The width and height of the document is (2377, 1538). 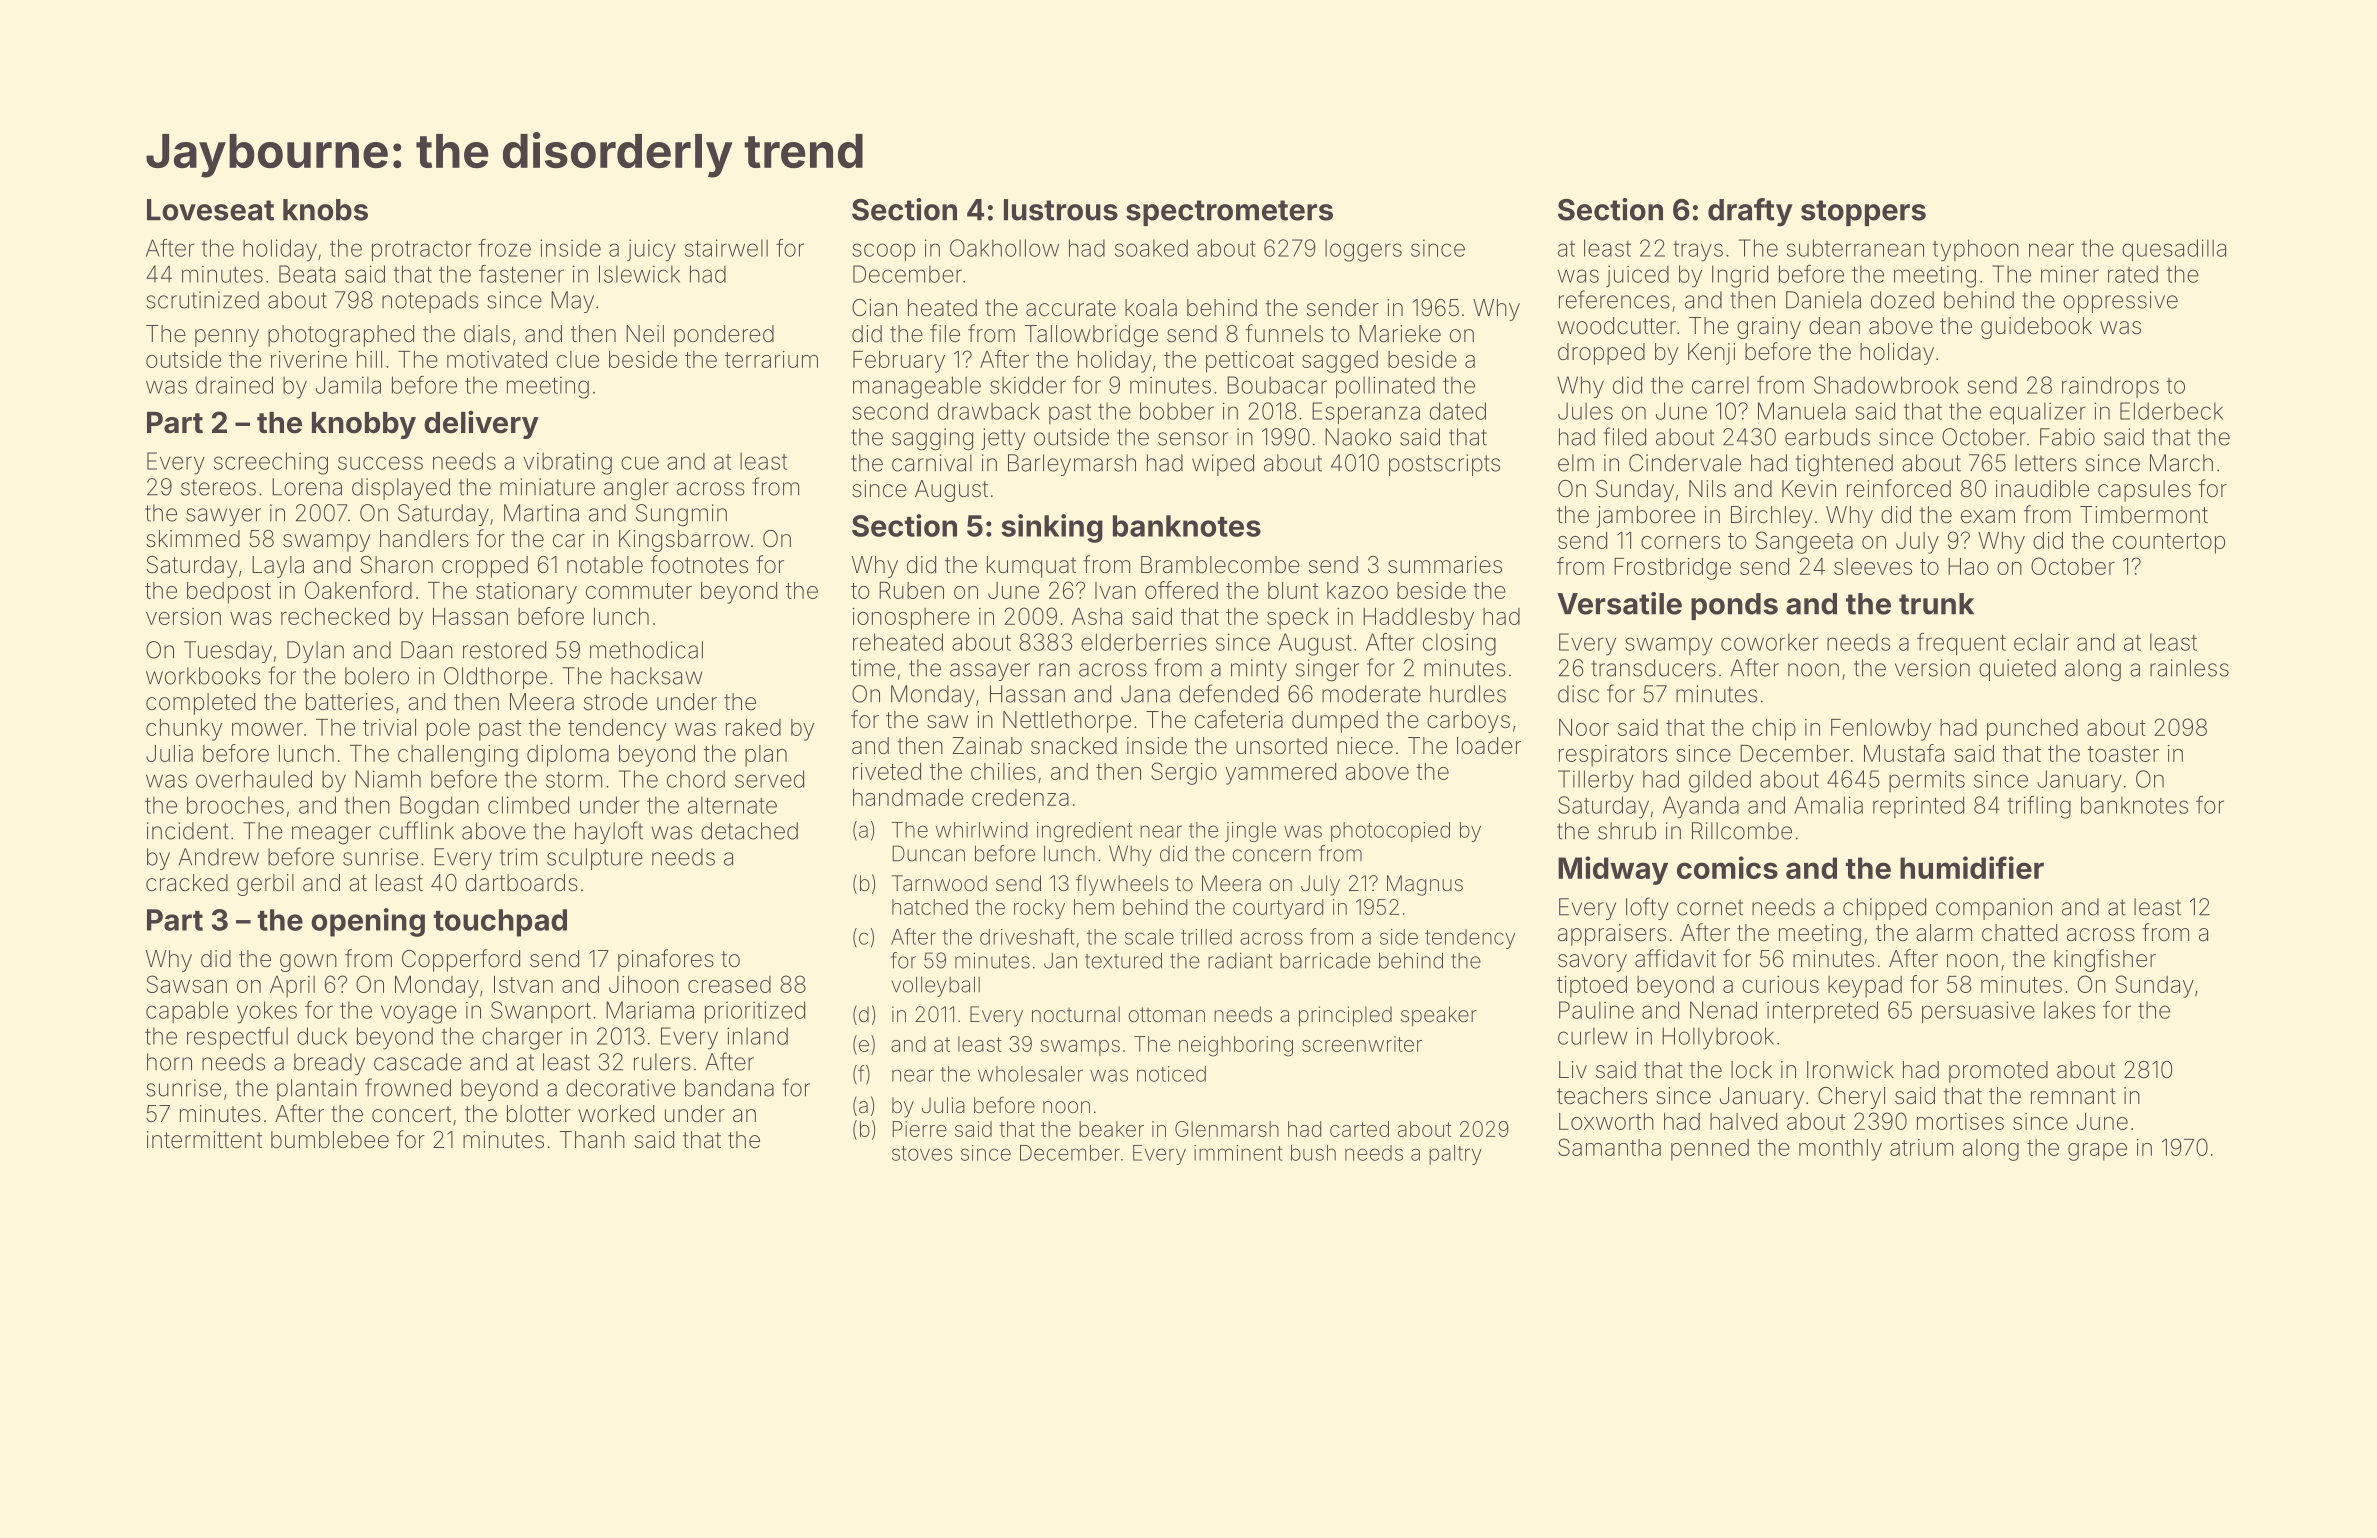 I want to click on hayloft, so click(x=609, y=832).
